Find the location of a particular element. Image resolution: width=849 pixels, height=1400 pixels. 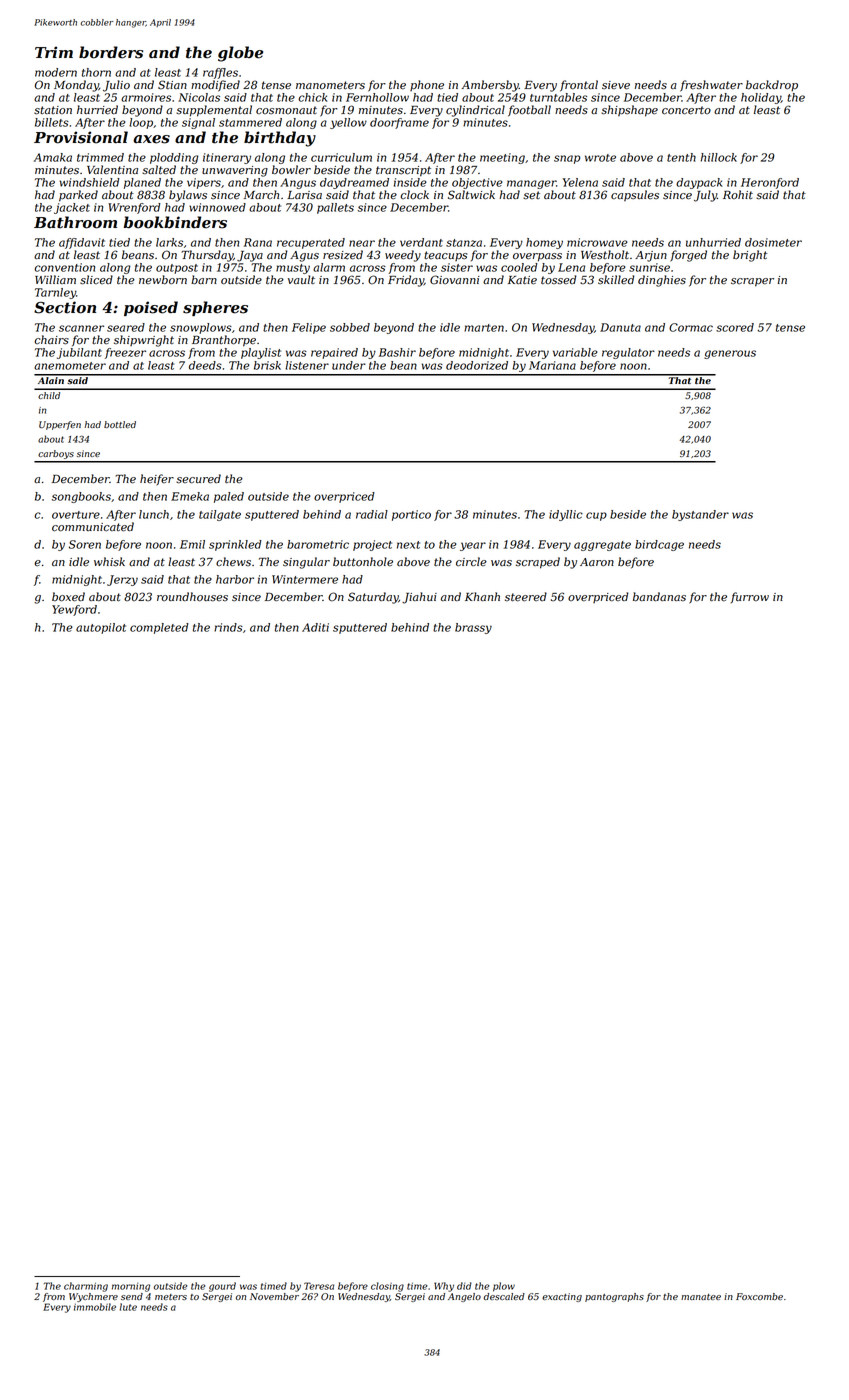

gourd is located at coordinates (222, 1287).
